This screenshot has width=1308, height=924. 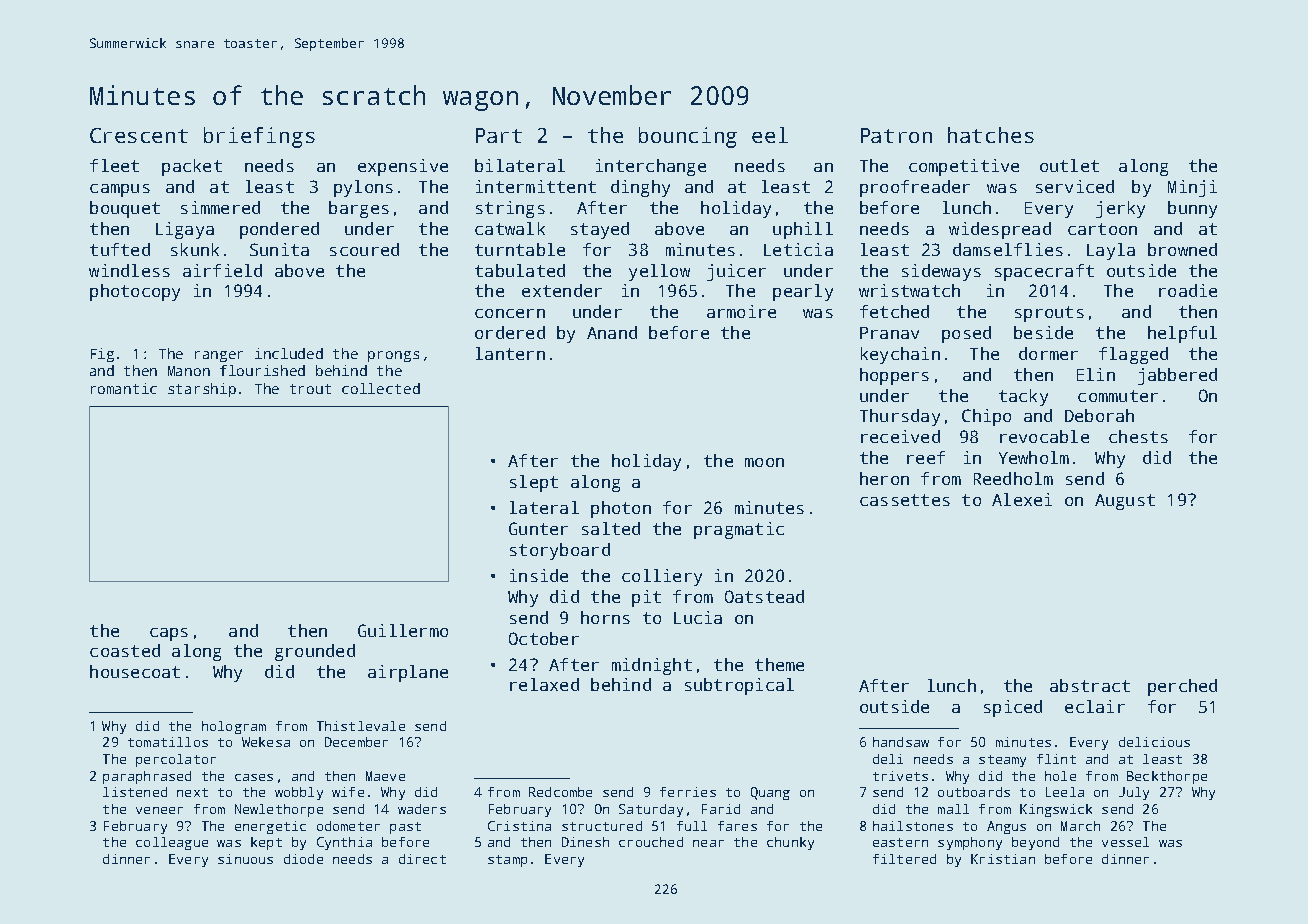 I want to click on perched, so click(x=1182, y=687).
